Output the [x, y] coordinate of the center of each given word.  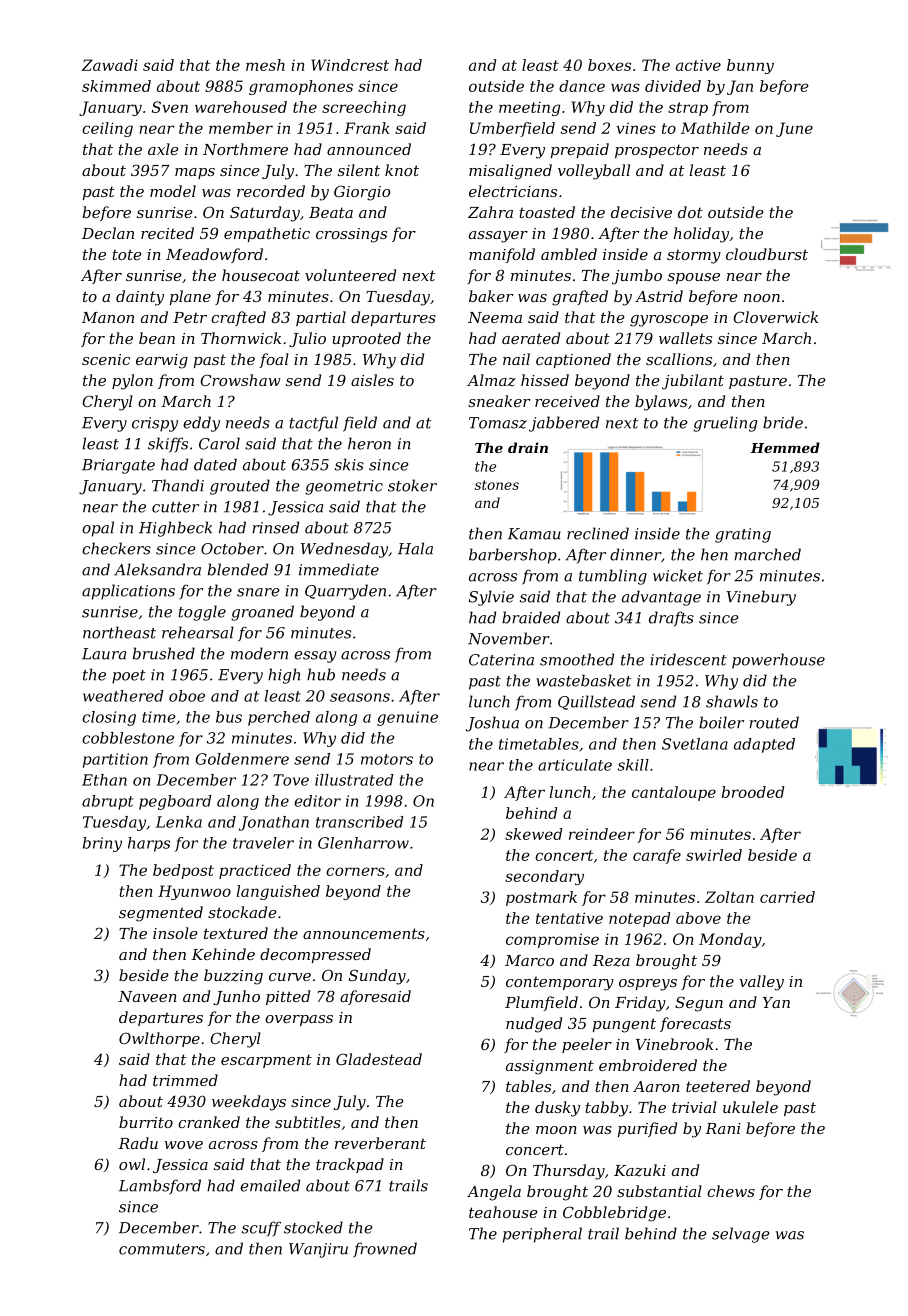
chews [731, 1191]
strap [688, 109]
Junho [236, 997]
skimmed [116, 86]
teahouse [503, 1212]
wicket [678, 575]
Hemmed [785, 447]
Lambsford [160, 1187]
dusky [557, 1109]
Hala [415, 548]
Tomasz [498, 423]
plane [190, 297]
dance [582, 86]
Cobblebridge [614, 1214]
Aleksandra [157, 569]
